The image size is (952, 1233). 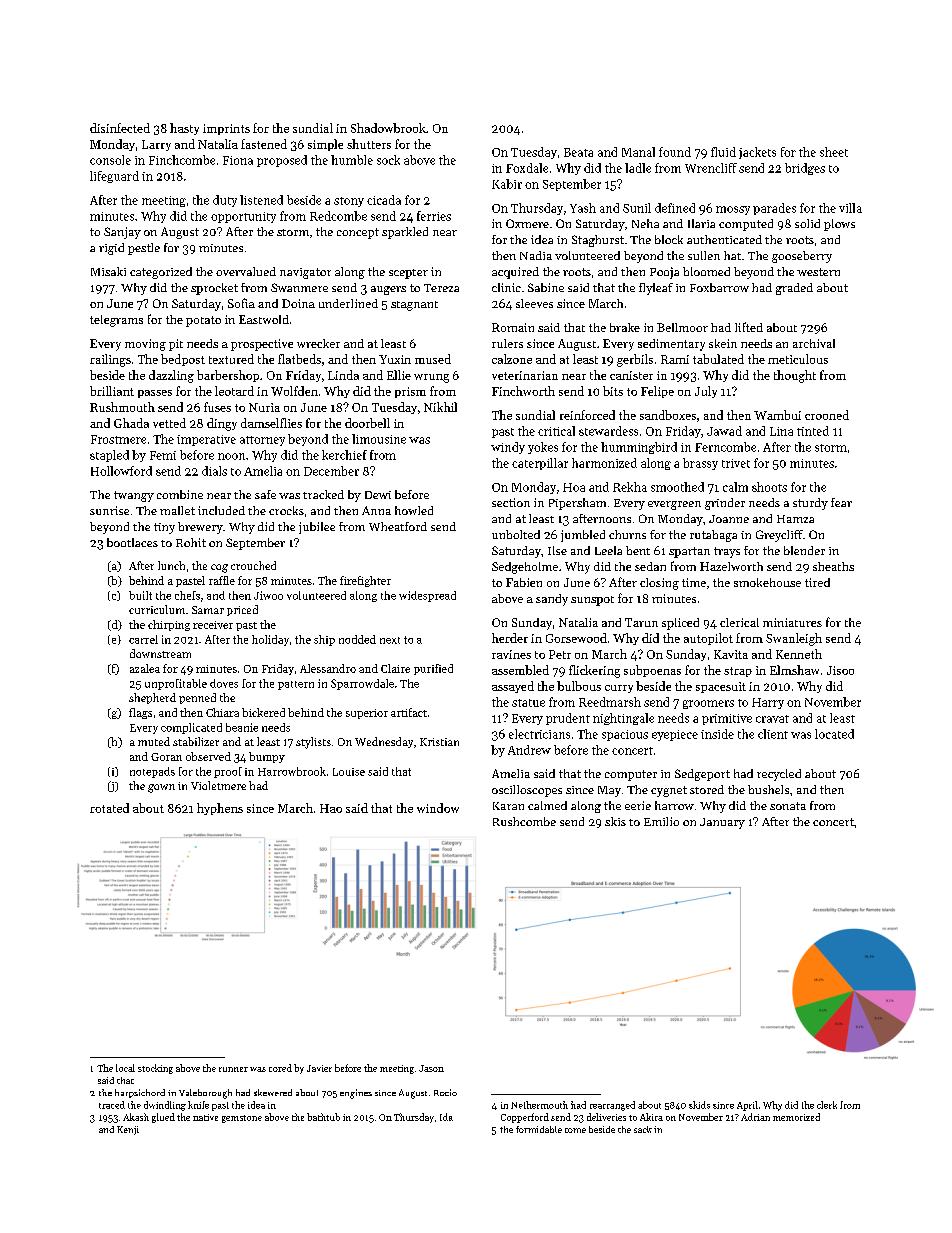 What do you see at coordinates (779, 775) in the screenshot?
I see `recycled` at bounding box center [779, 775].
